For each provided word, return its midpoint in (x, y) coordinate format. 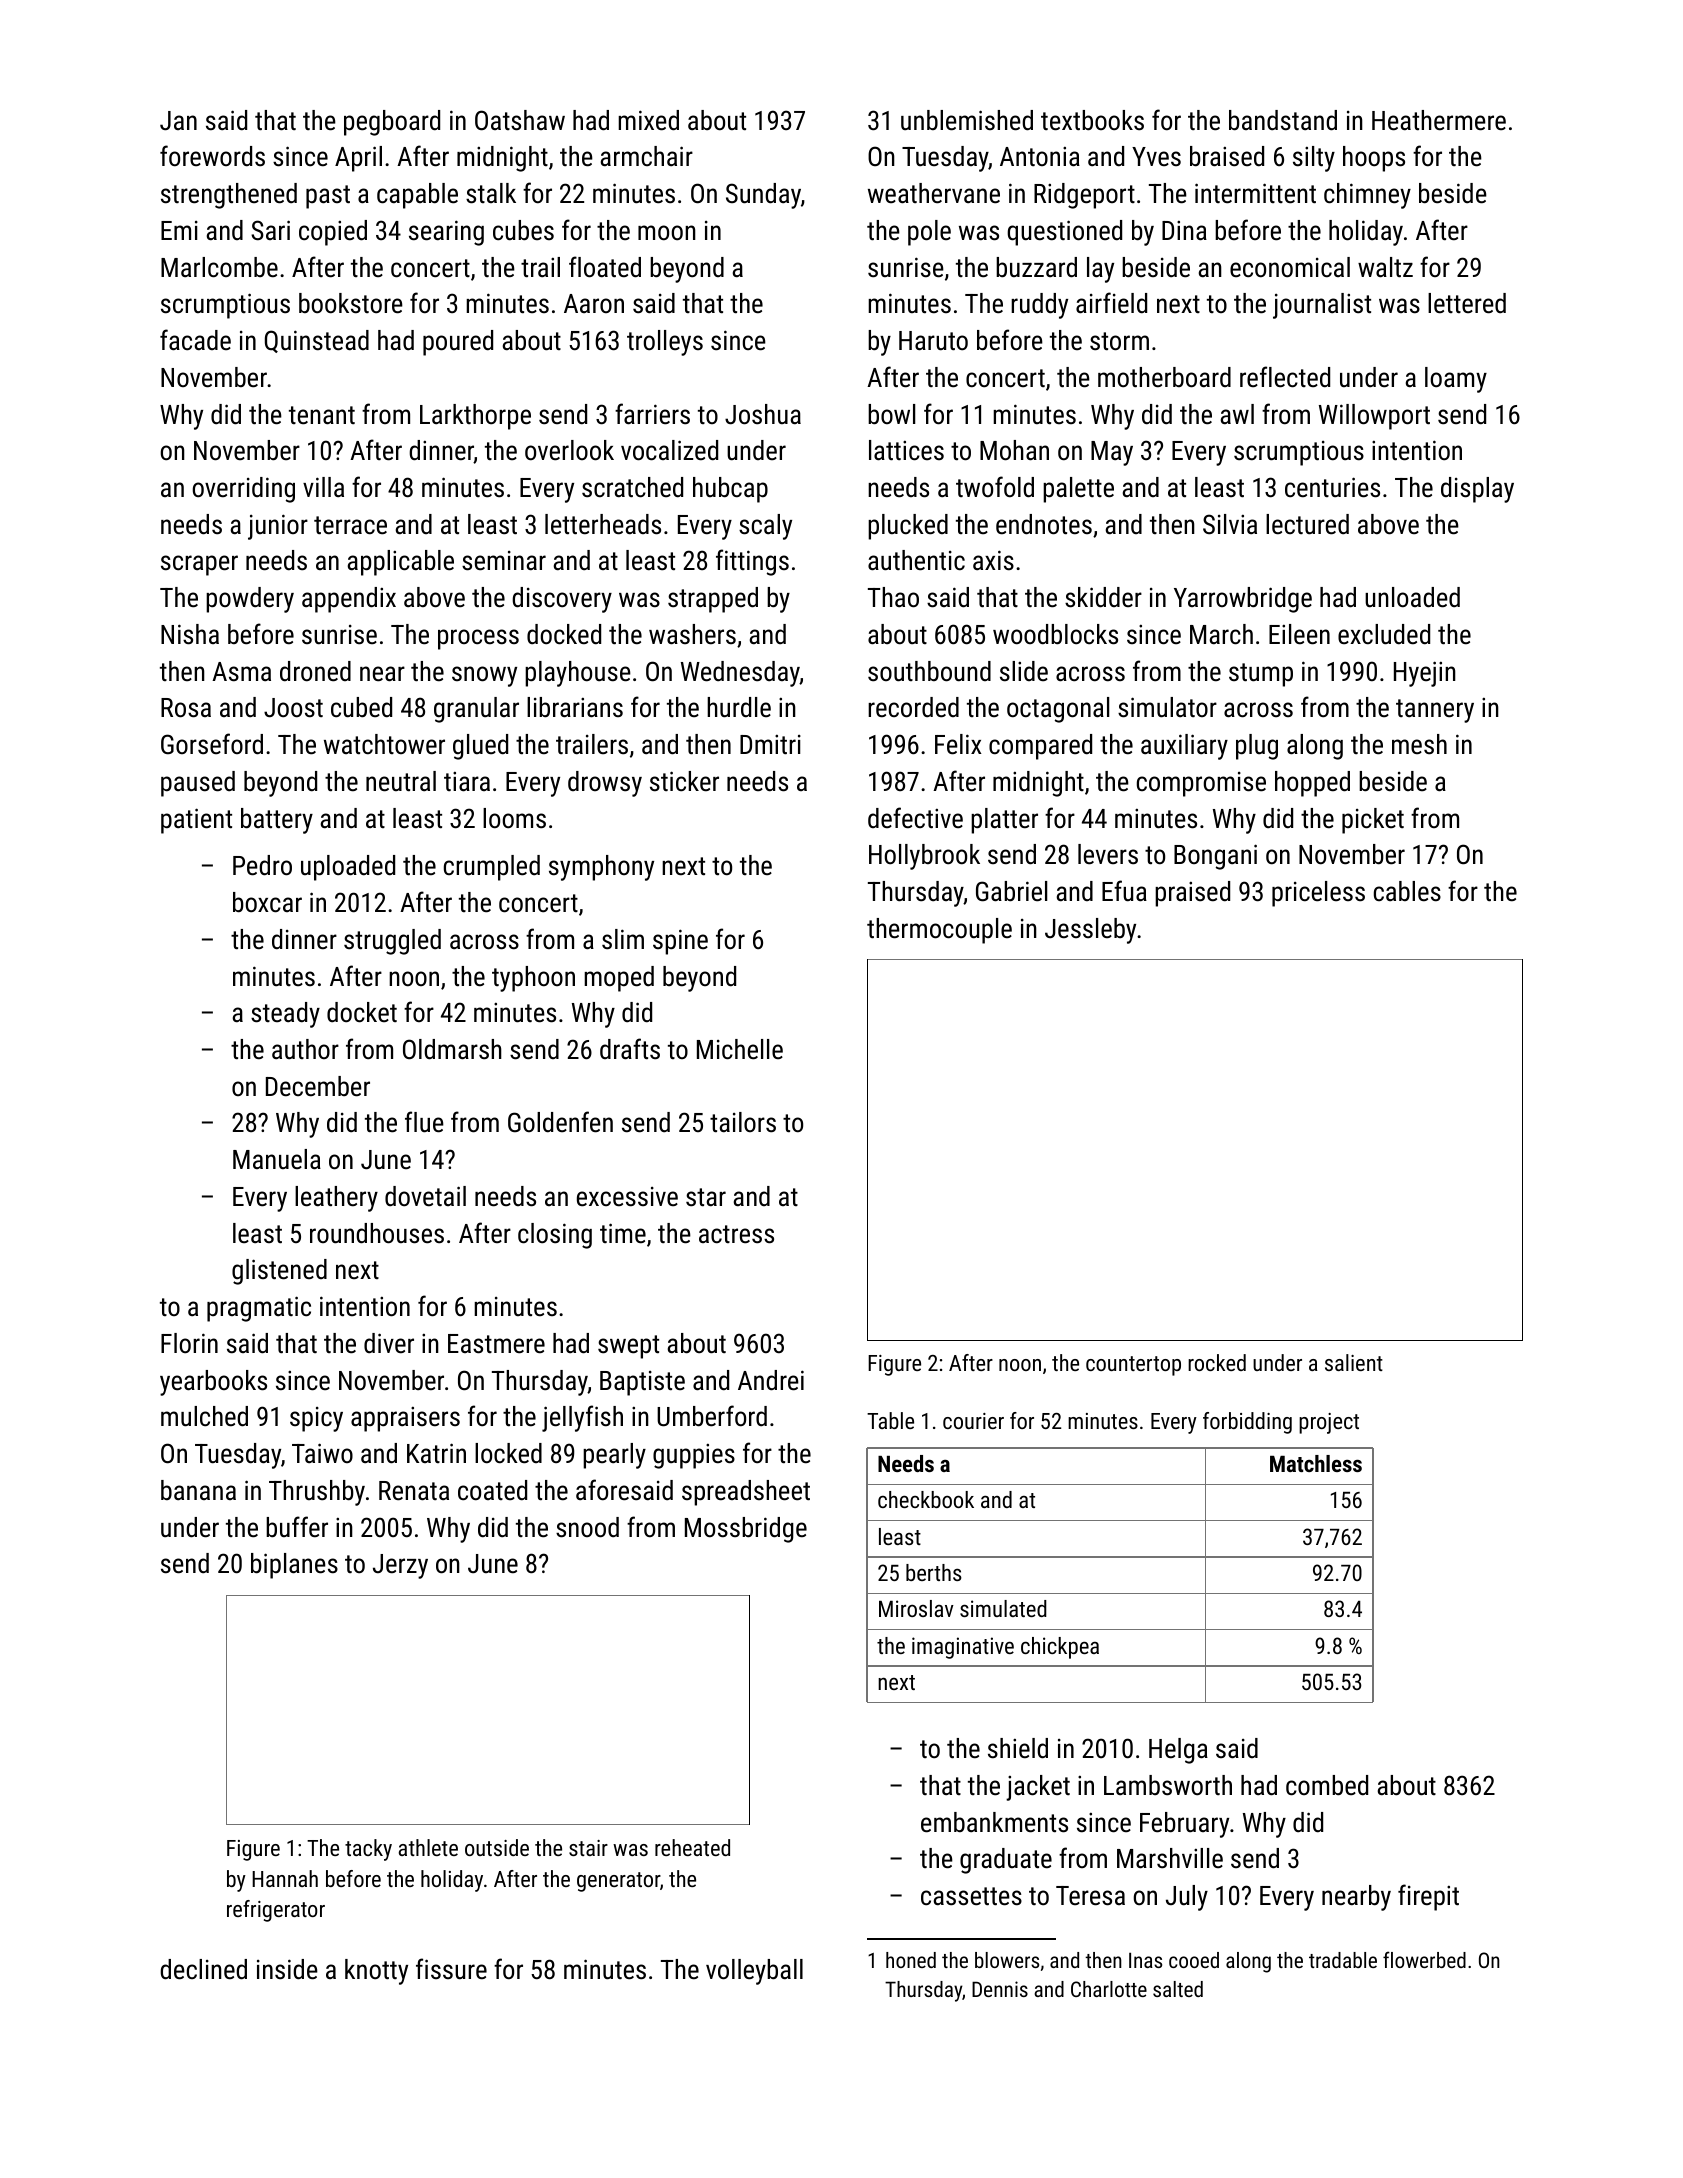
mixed (648, 120)
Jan (178, 121)
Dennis (1000, 1989)
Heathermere (1439, 120)
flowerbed (1424, 1959)
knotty (376, 1972)
